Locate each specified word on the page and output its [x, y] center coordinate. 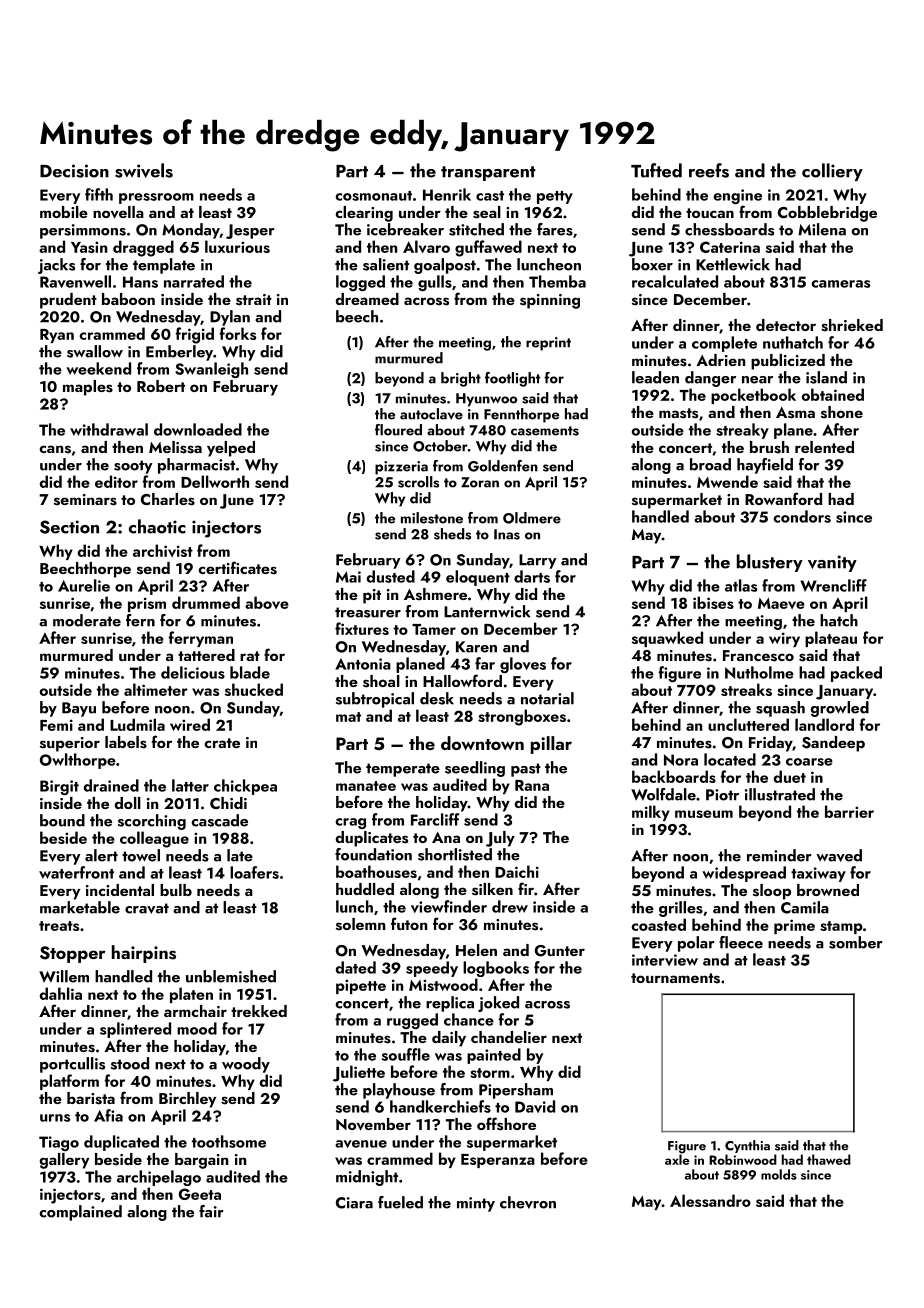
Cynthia [747, 1146]
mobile [64, 212]
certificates [237, 568]
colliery [832, 172]
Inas [507, 534]
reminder [779, 855]
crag [350, 823]
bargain [201, 1161]
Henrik [447, 194]
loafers [254, 872]
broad [710, 464]
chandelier [509, 1037]
